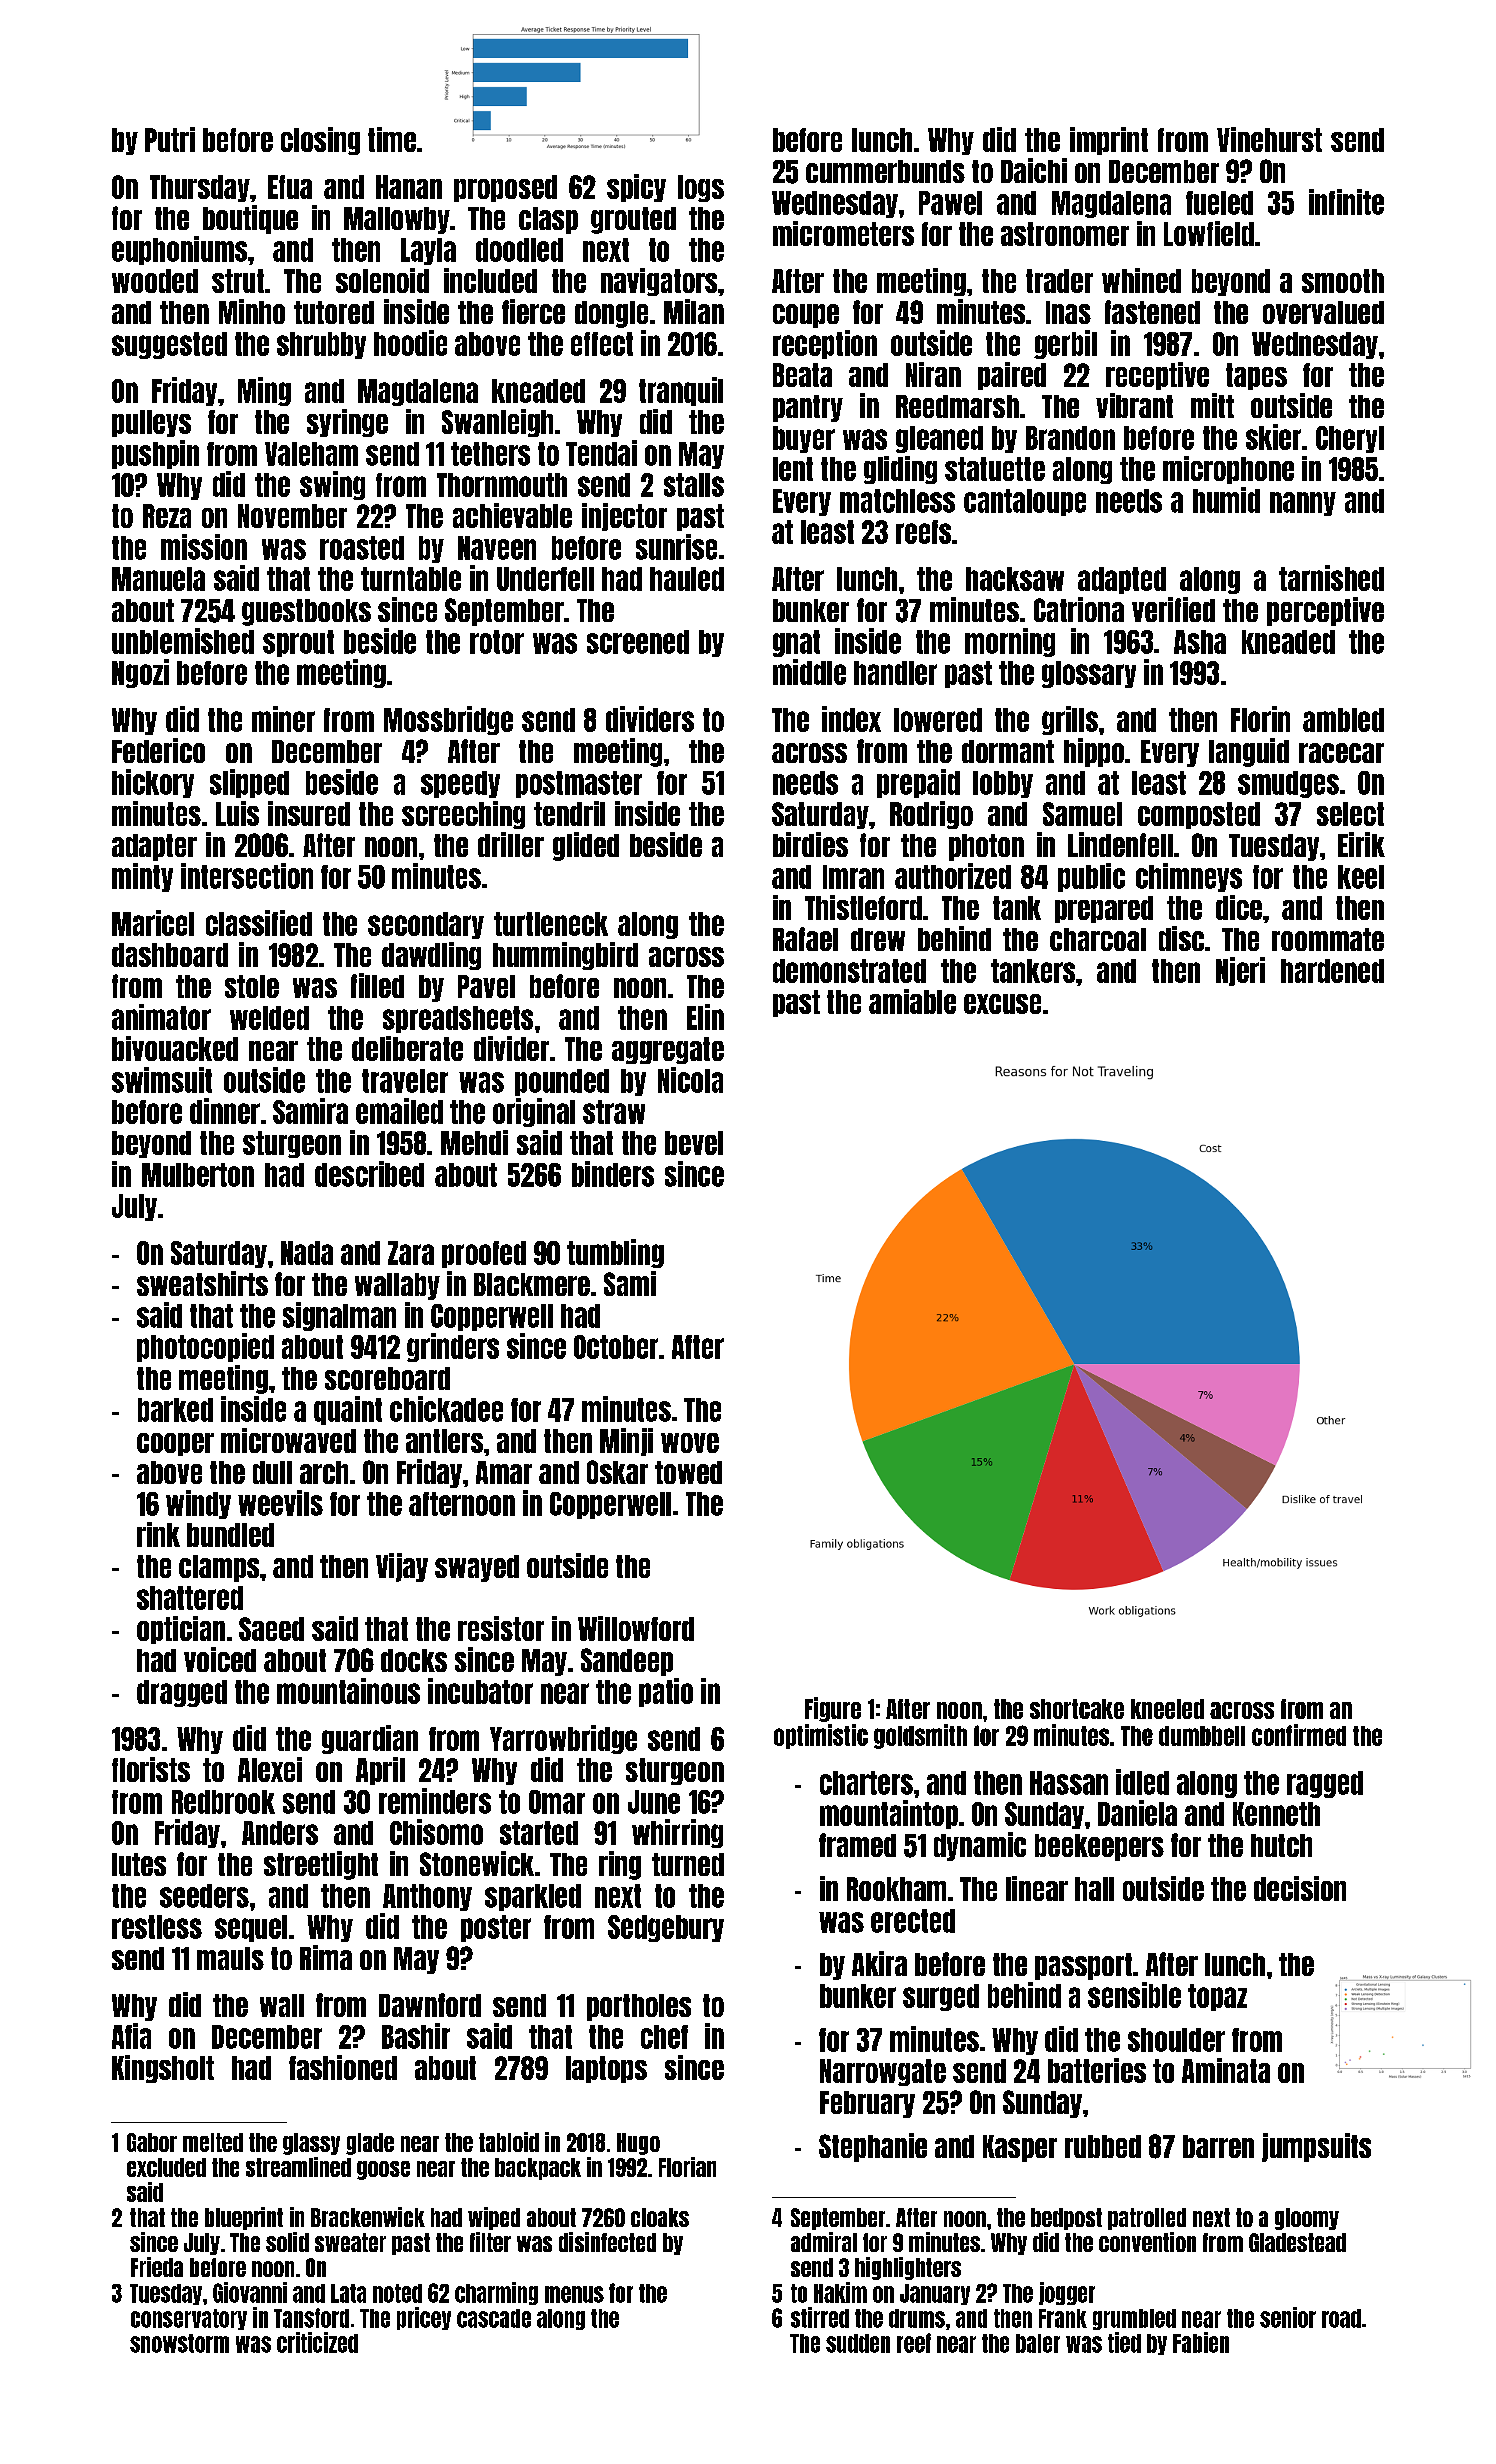 This document has height=2464, width=1496. Describe the element at coordinates (1269, 139) in the document. I see `Vinehurst` at that location.
